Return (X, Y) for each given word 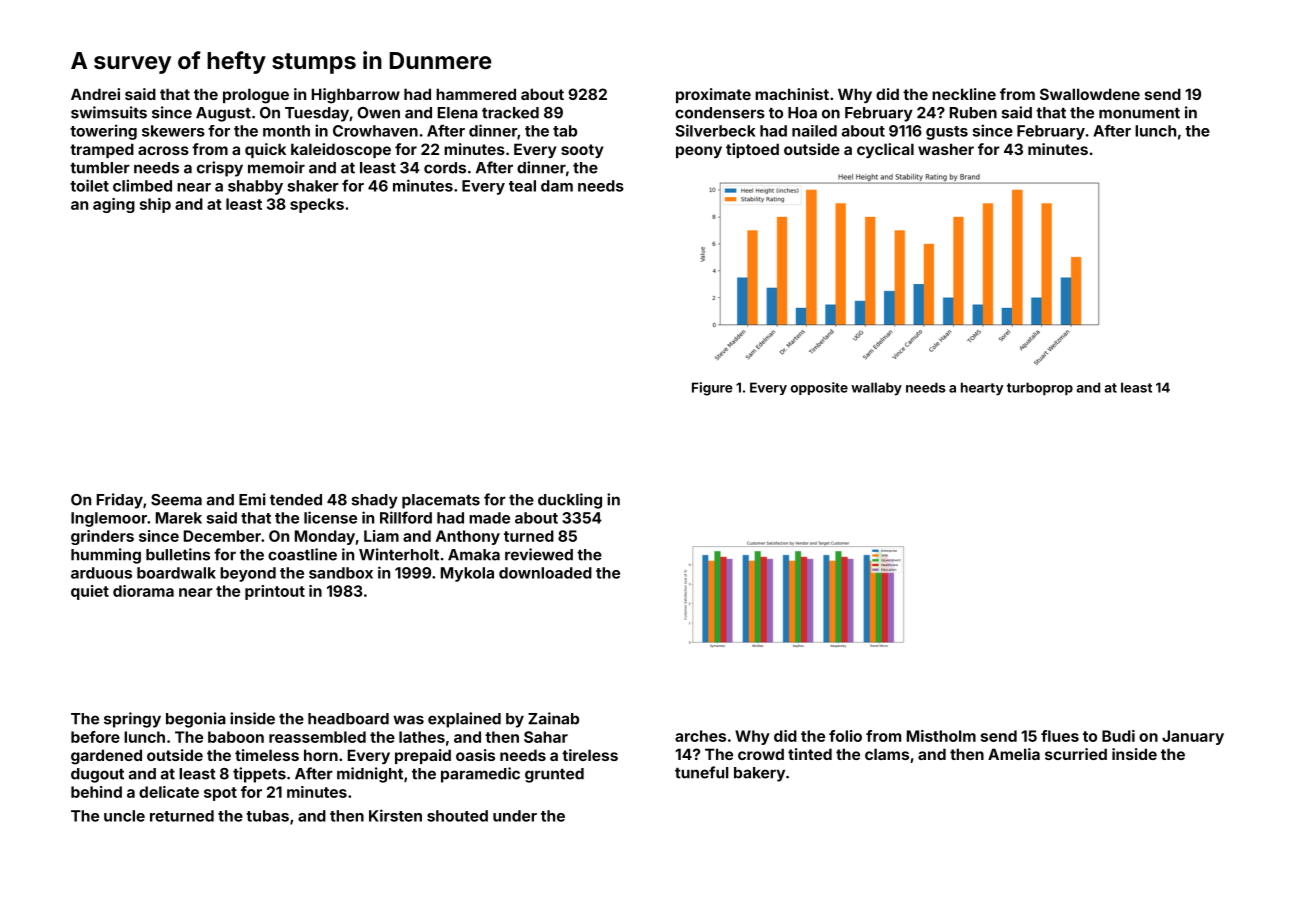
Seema (176, 500)
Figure (712, 389)
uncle (124, 816)
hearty (982, 389)
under (515, 816)
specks (317, 205)
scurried (1076, 754)
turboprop (1040, 389)
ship (155, 205)
